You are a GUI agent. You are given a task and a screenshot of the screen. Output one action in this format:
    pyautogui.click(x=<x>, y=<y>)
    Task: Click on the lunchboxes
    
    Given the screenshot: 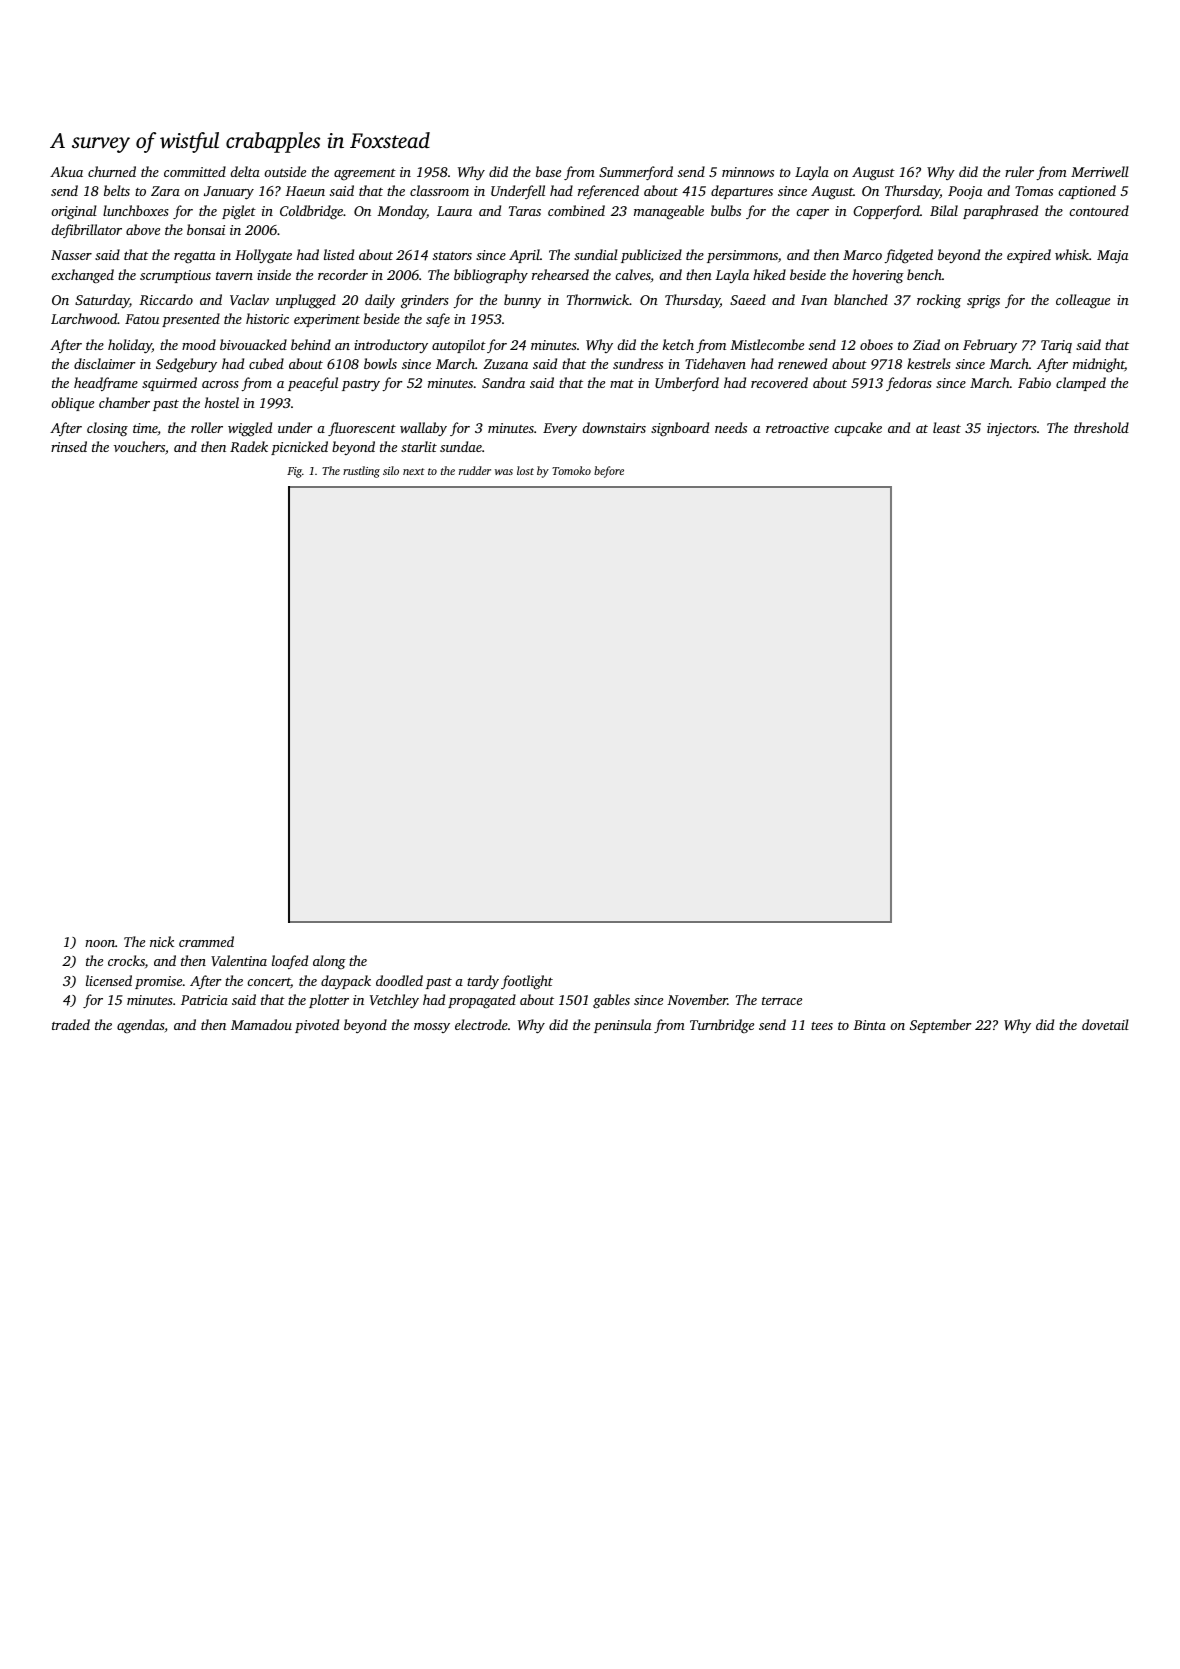 What is the action you would take?
    pyautogui.click(x=136, y=210)
